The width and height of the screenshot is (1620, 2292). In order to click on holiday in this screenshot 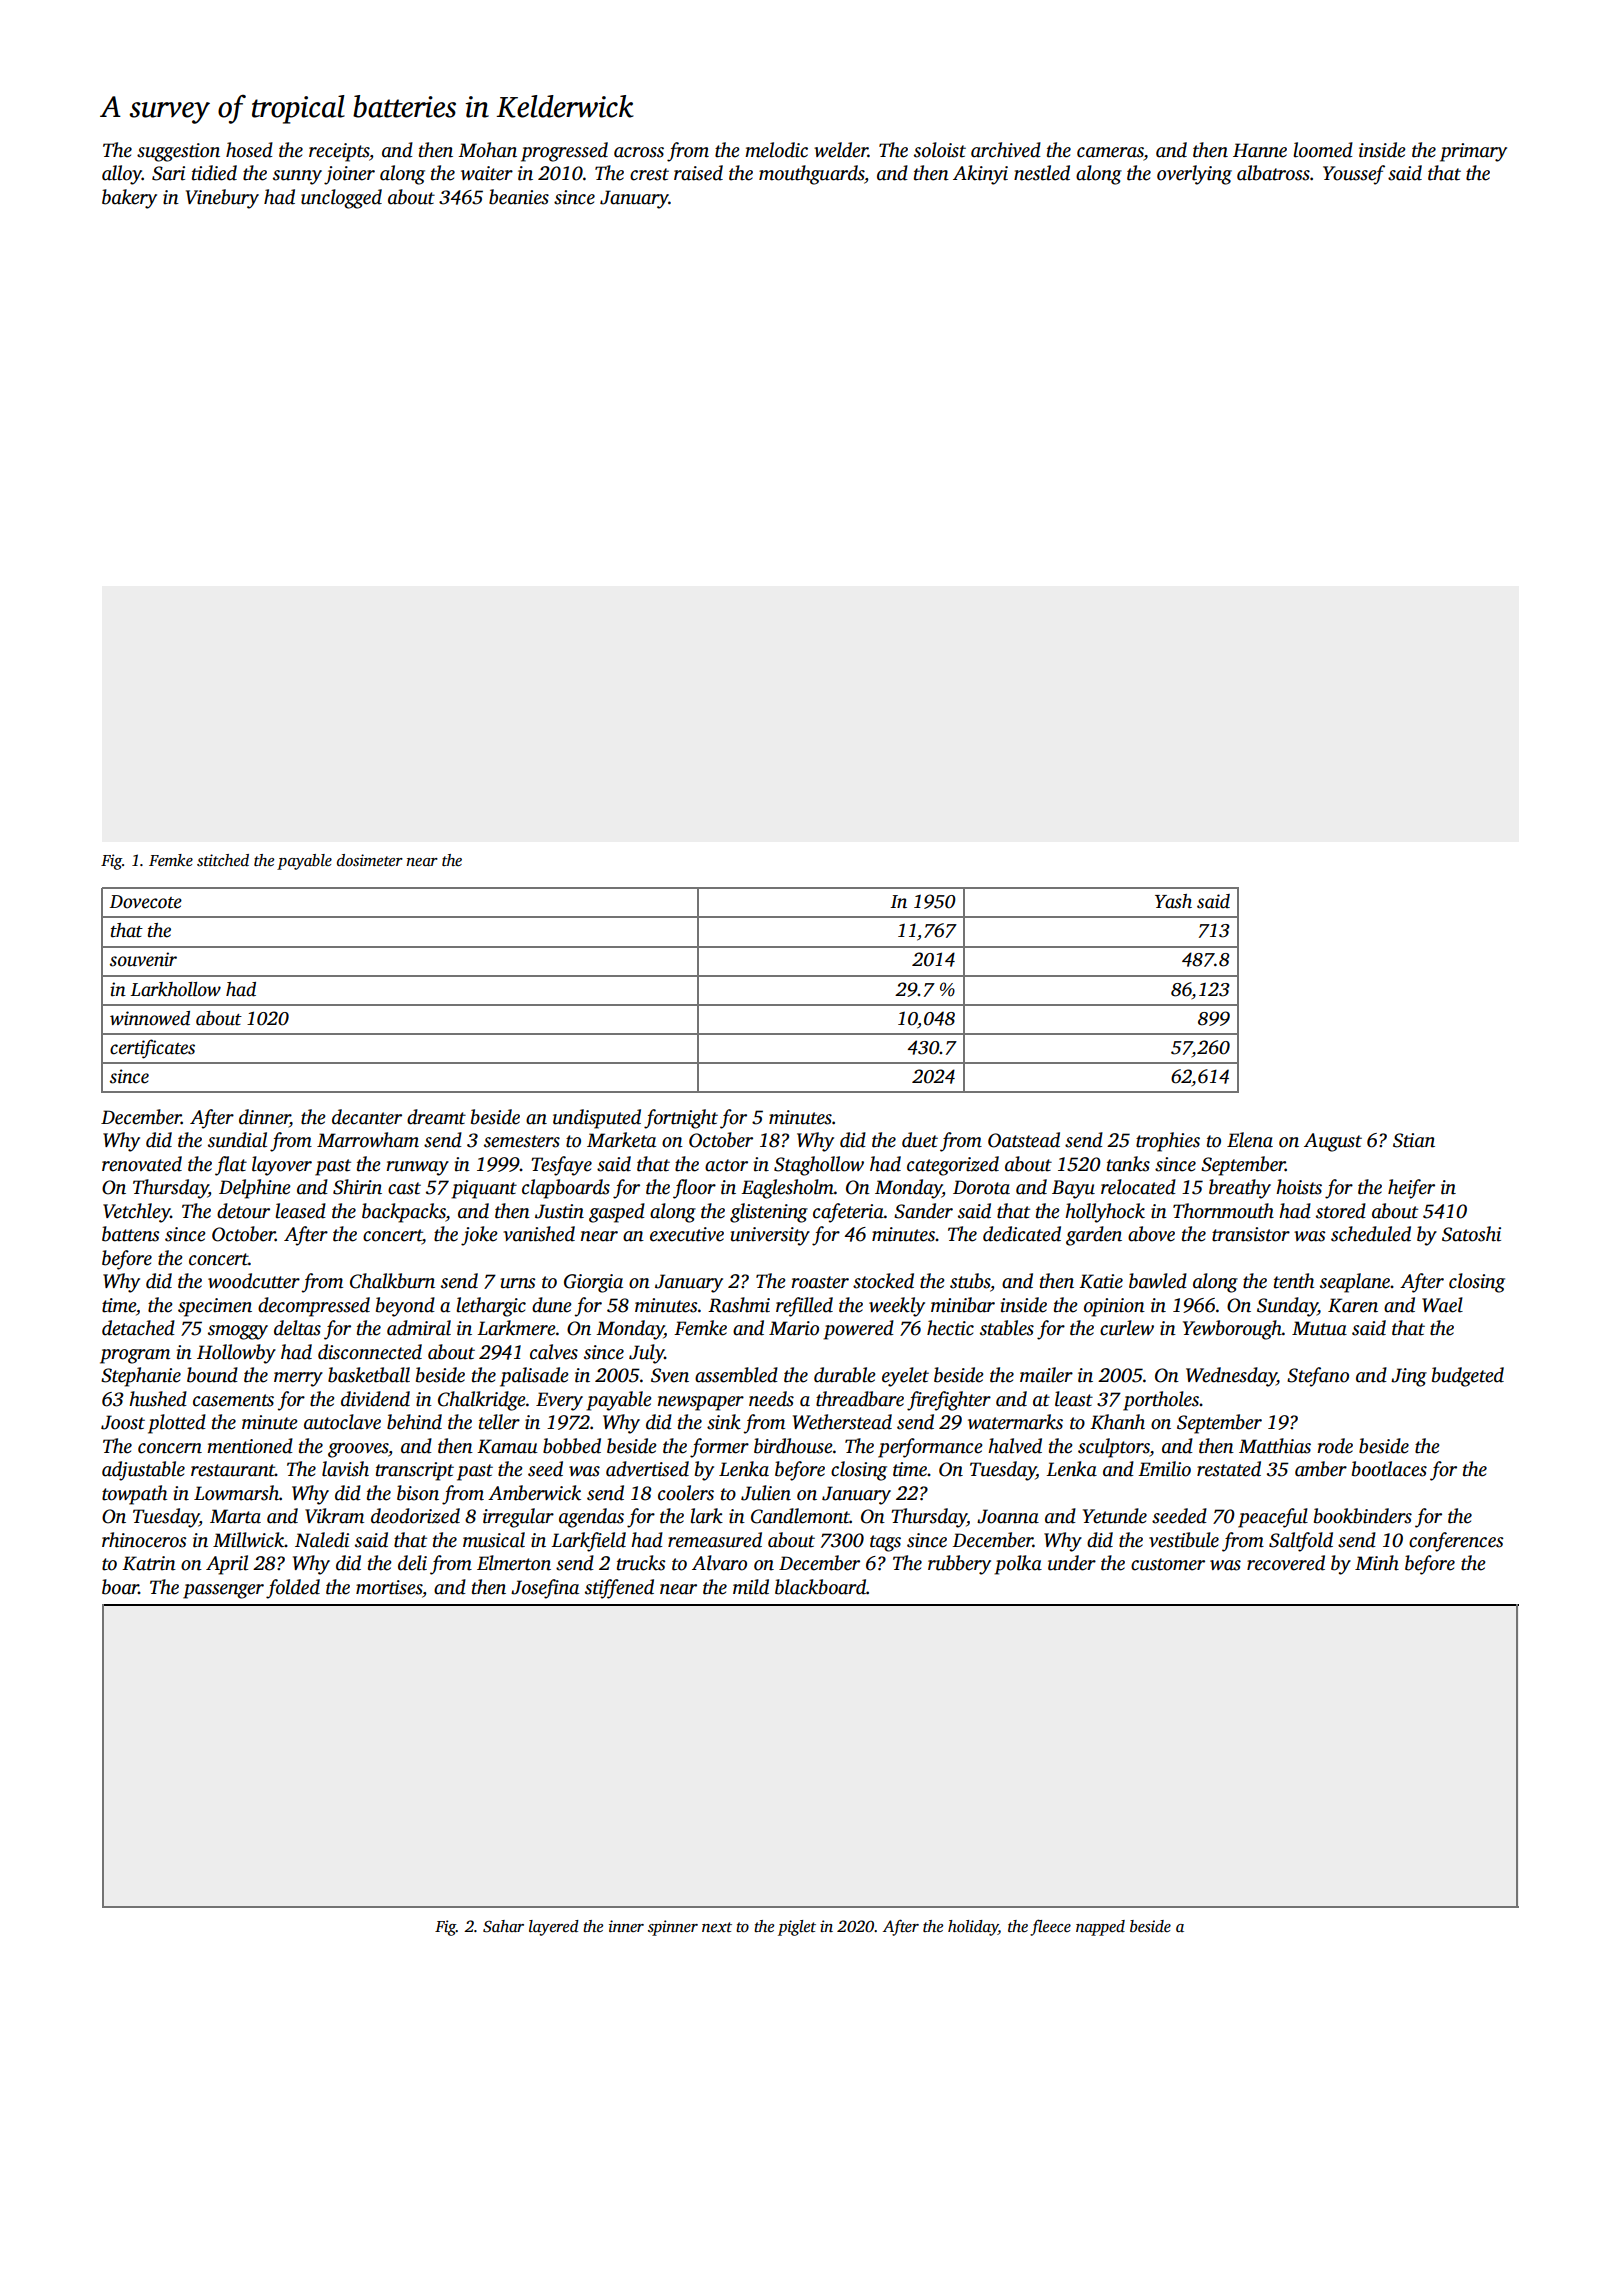, I will do `click(973, 1928)`.
